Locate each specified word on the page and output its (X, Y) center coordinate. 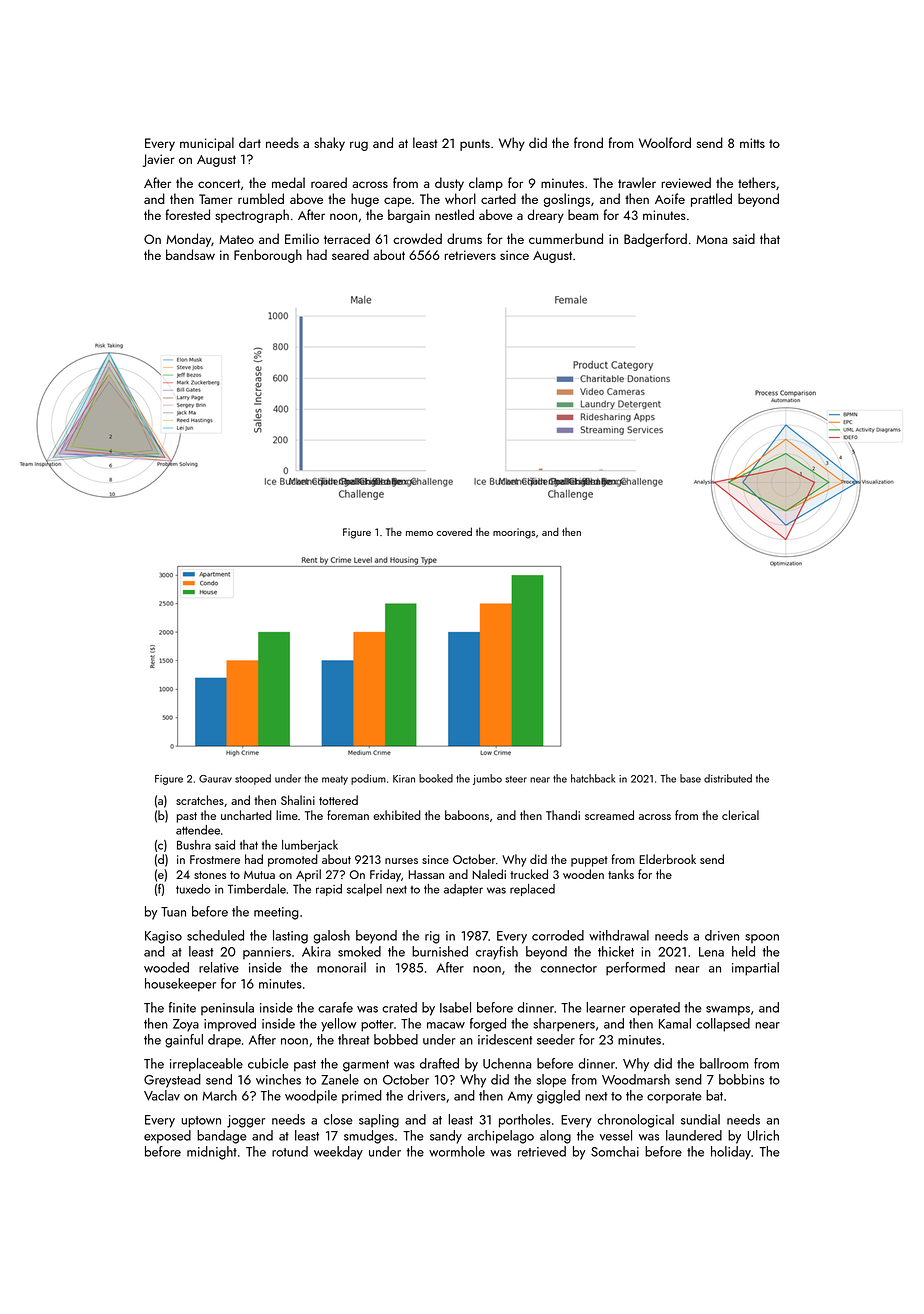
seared (350, 254)
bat (714, 1095)
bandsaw (190, 254)
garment (366, 1066)
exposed (167, 1137)
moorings (514, 533)
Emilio (302, 238)
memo (419, 533)
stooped (253, 779)
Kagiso (163, 937)
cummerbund (566, 238)
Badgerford (655, 240)
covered (454, 531)
